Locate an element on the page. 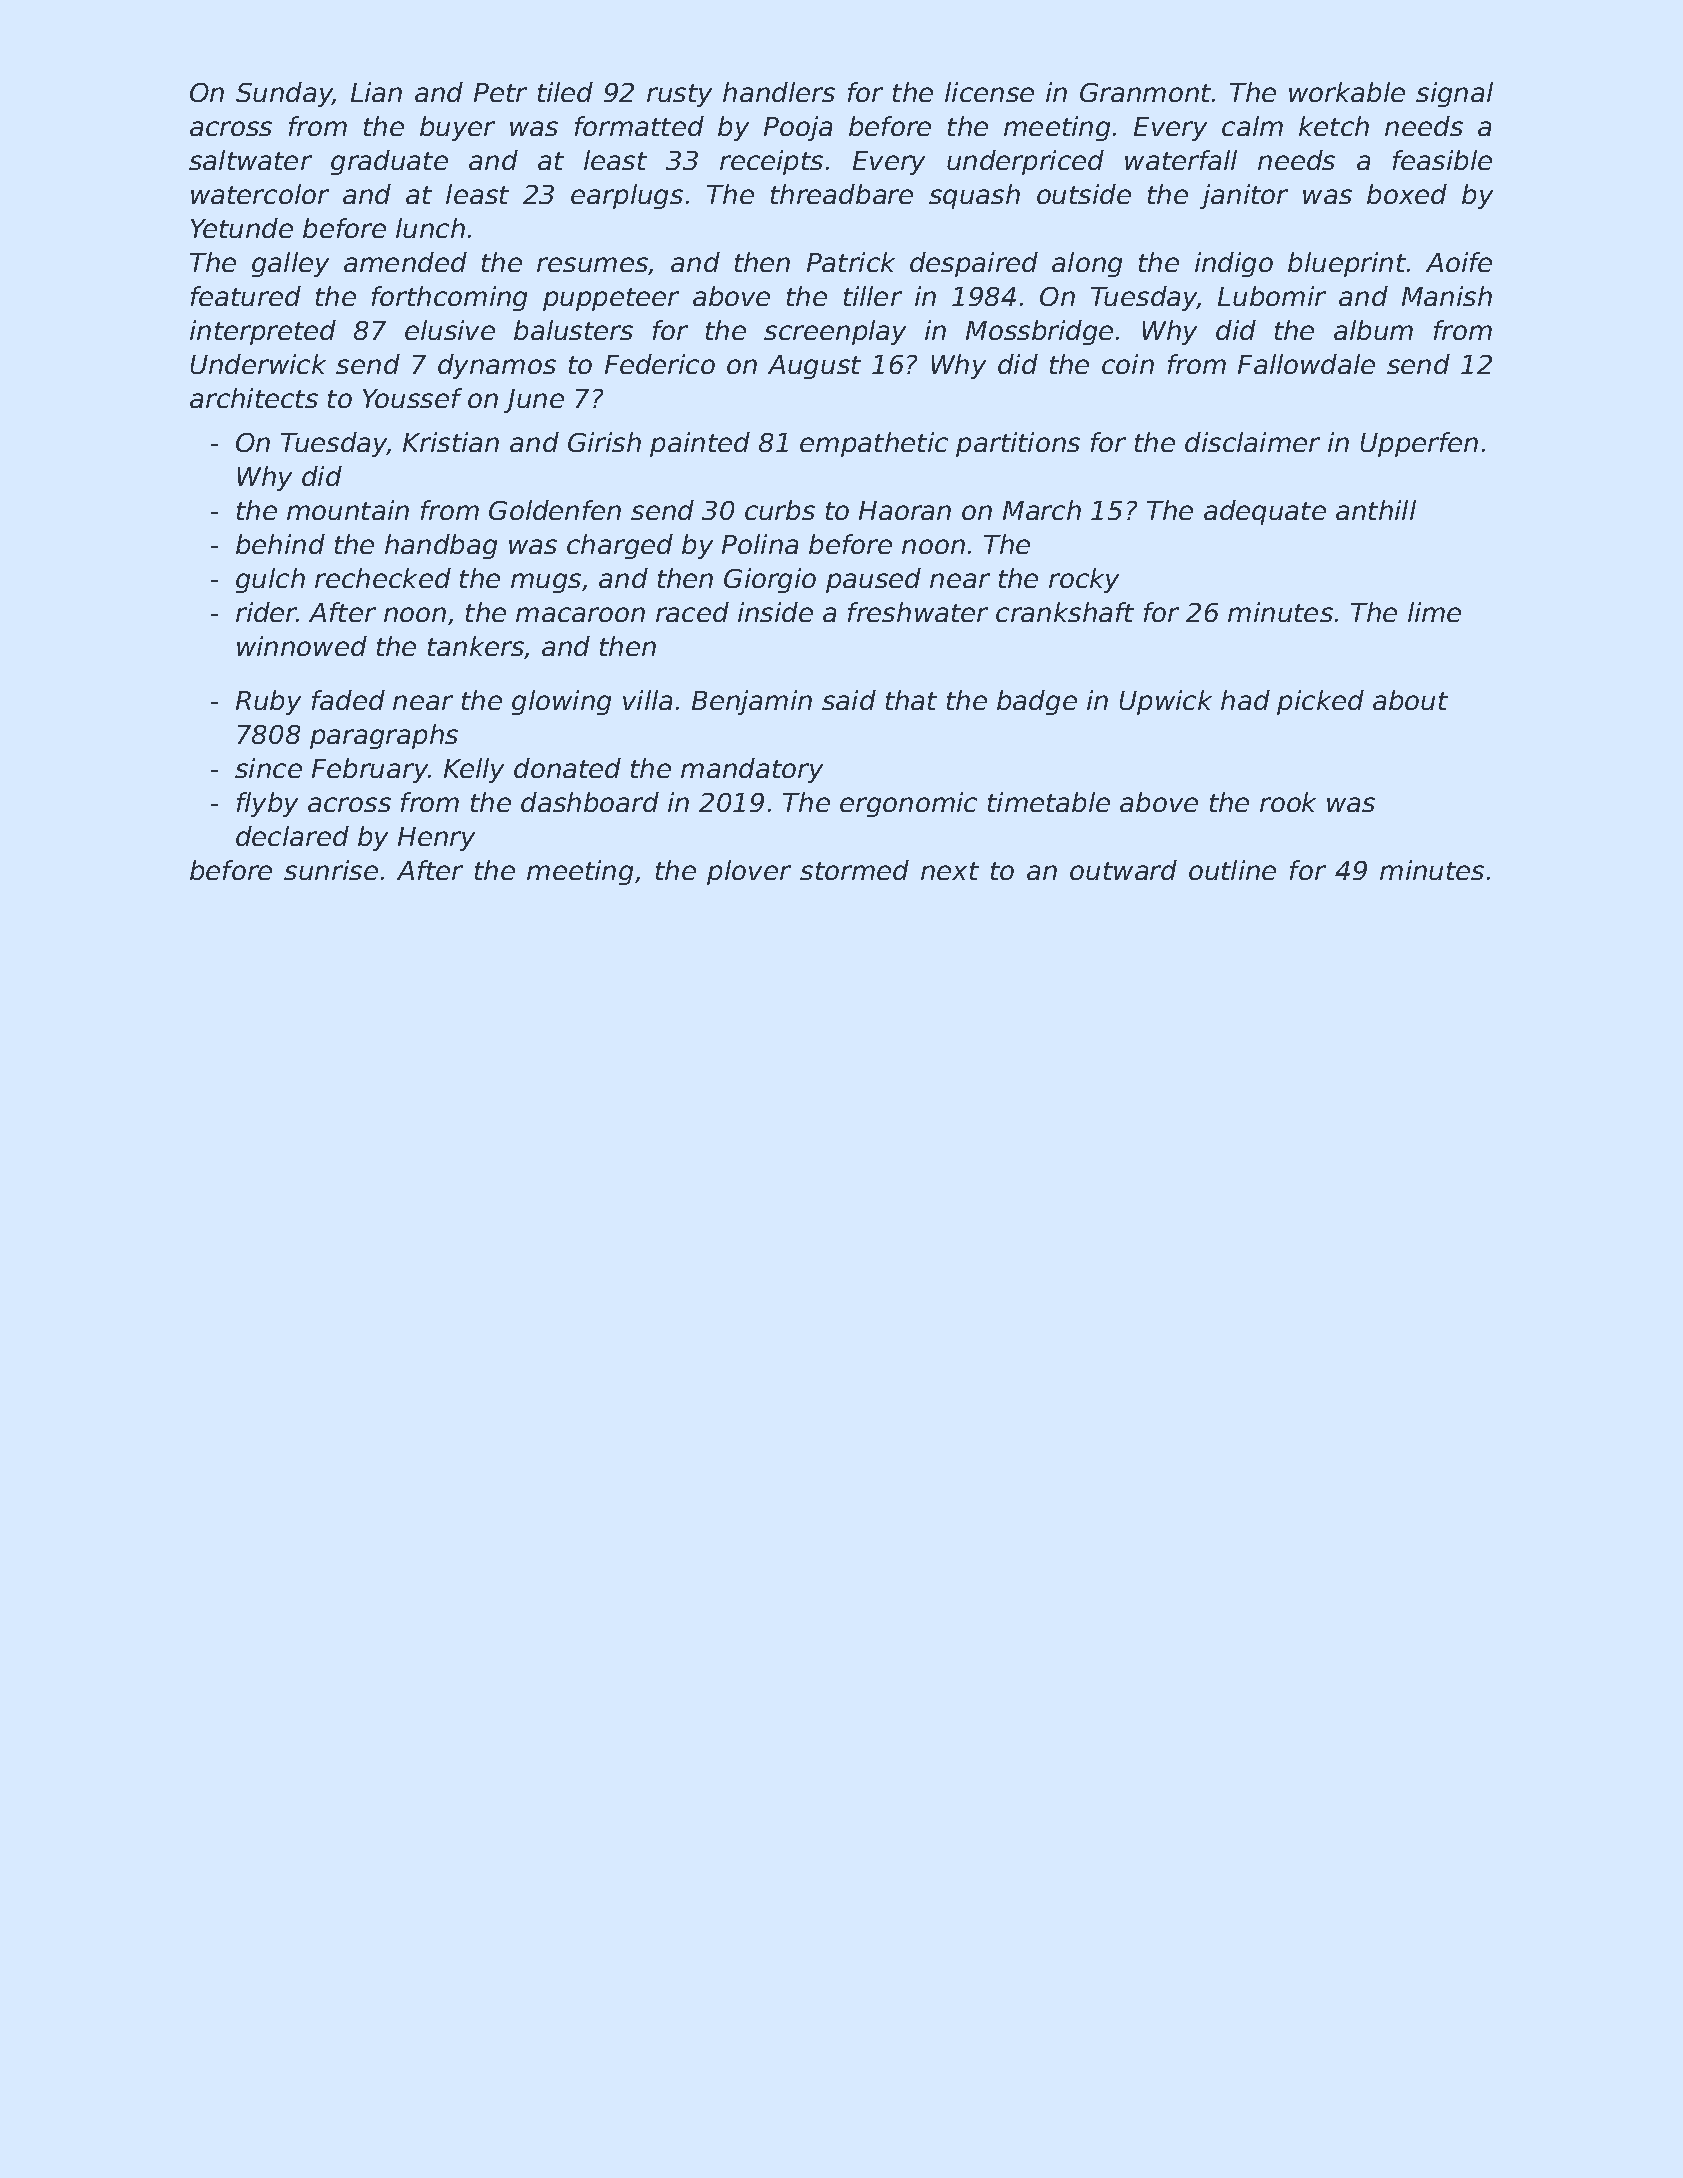 The image size is (1683, 2178). paused is located at coordinates (873, 580).
